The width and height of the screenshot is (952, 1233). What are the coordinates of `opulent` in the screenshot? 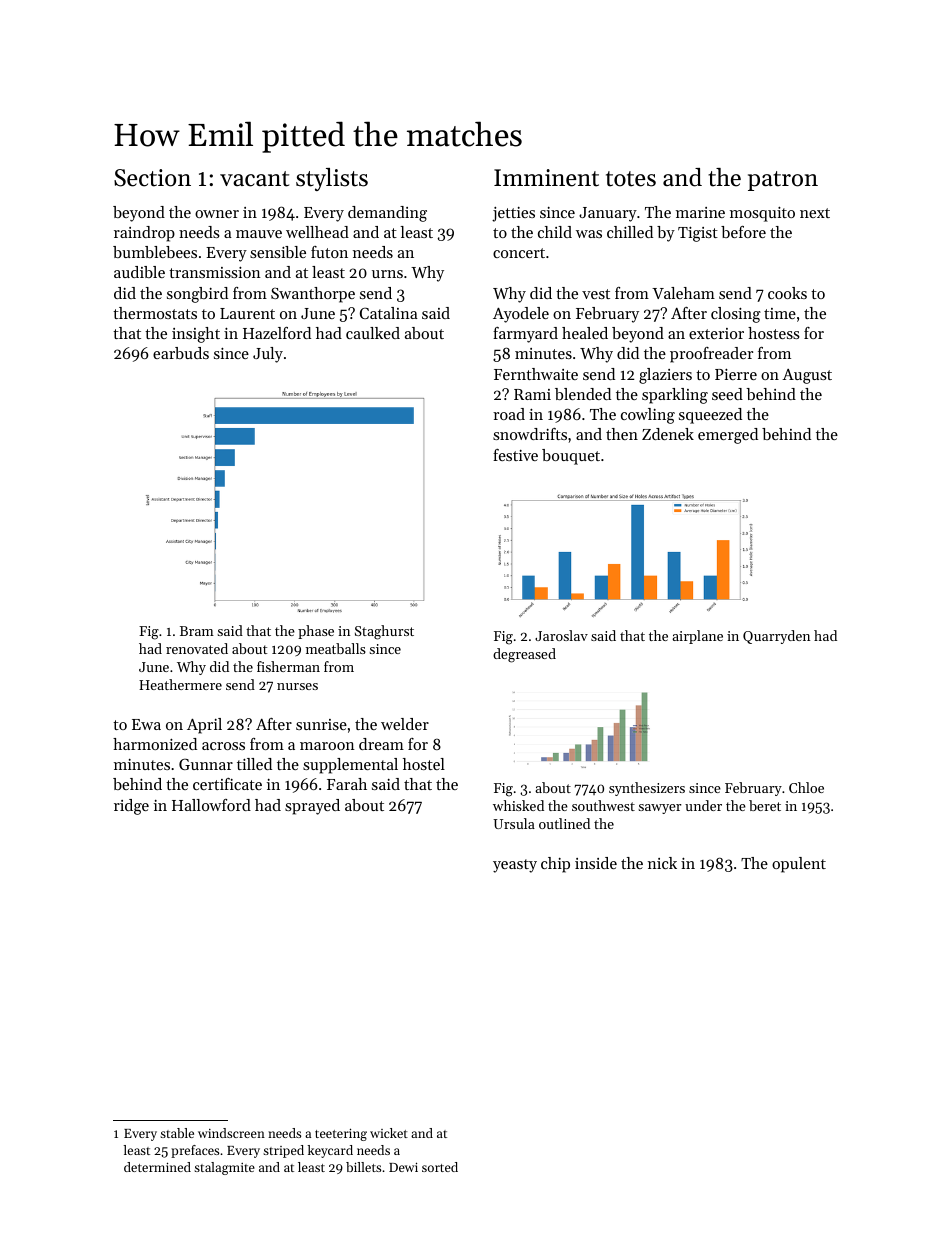 It's located at (799, 865).
